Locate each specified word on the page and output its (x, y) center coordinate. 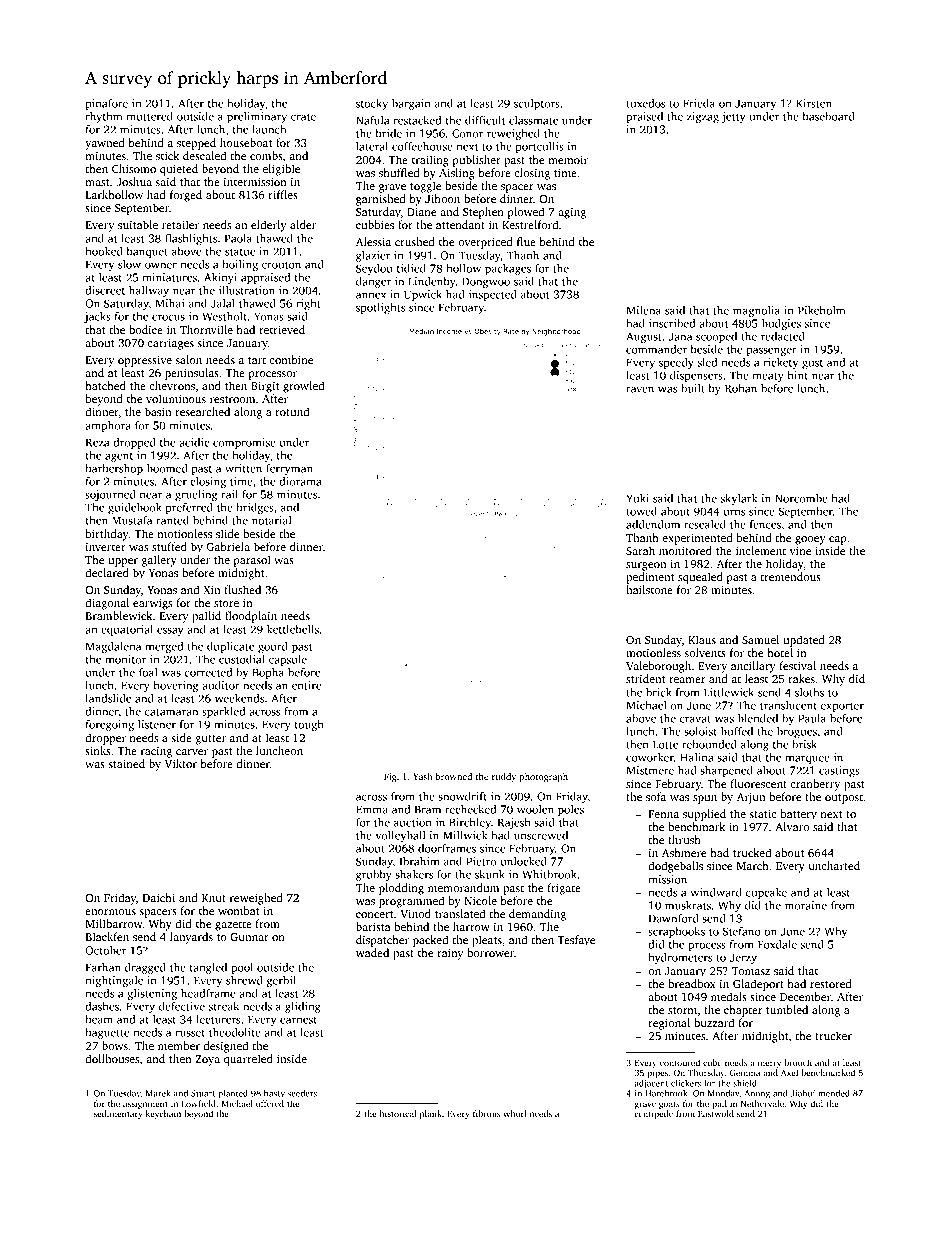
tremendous (790, 576)
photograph (543, 777)
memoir (568, 160)
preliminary (257, 117)
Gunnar (249, 937)
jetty (733, 117)
